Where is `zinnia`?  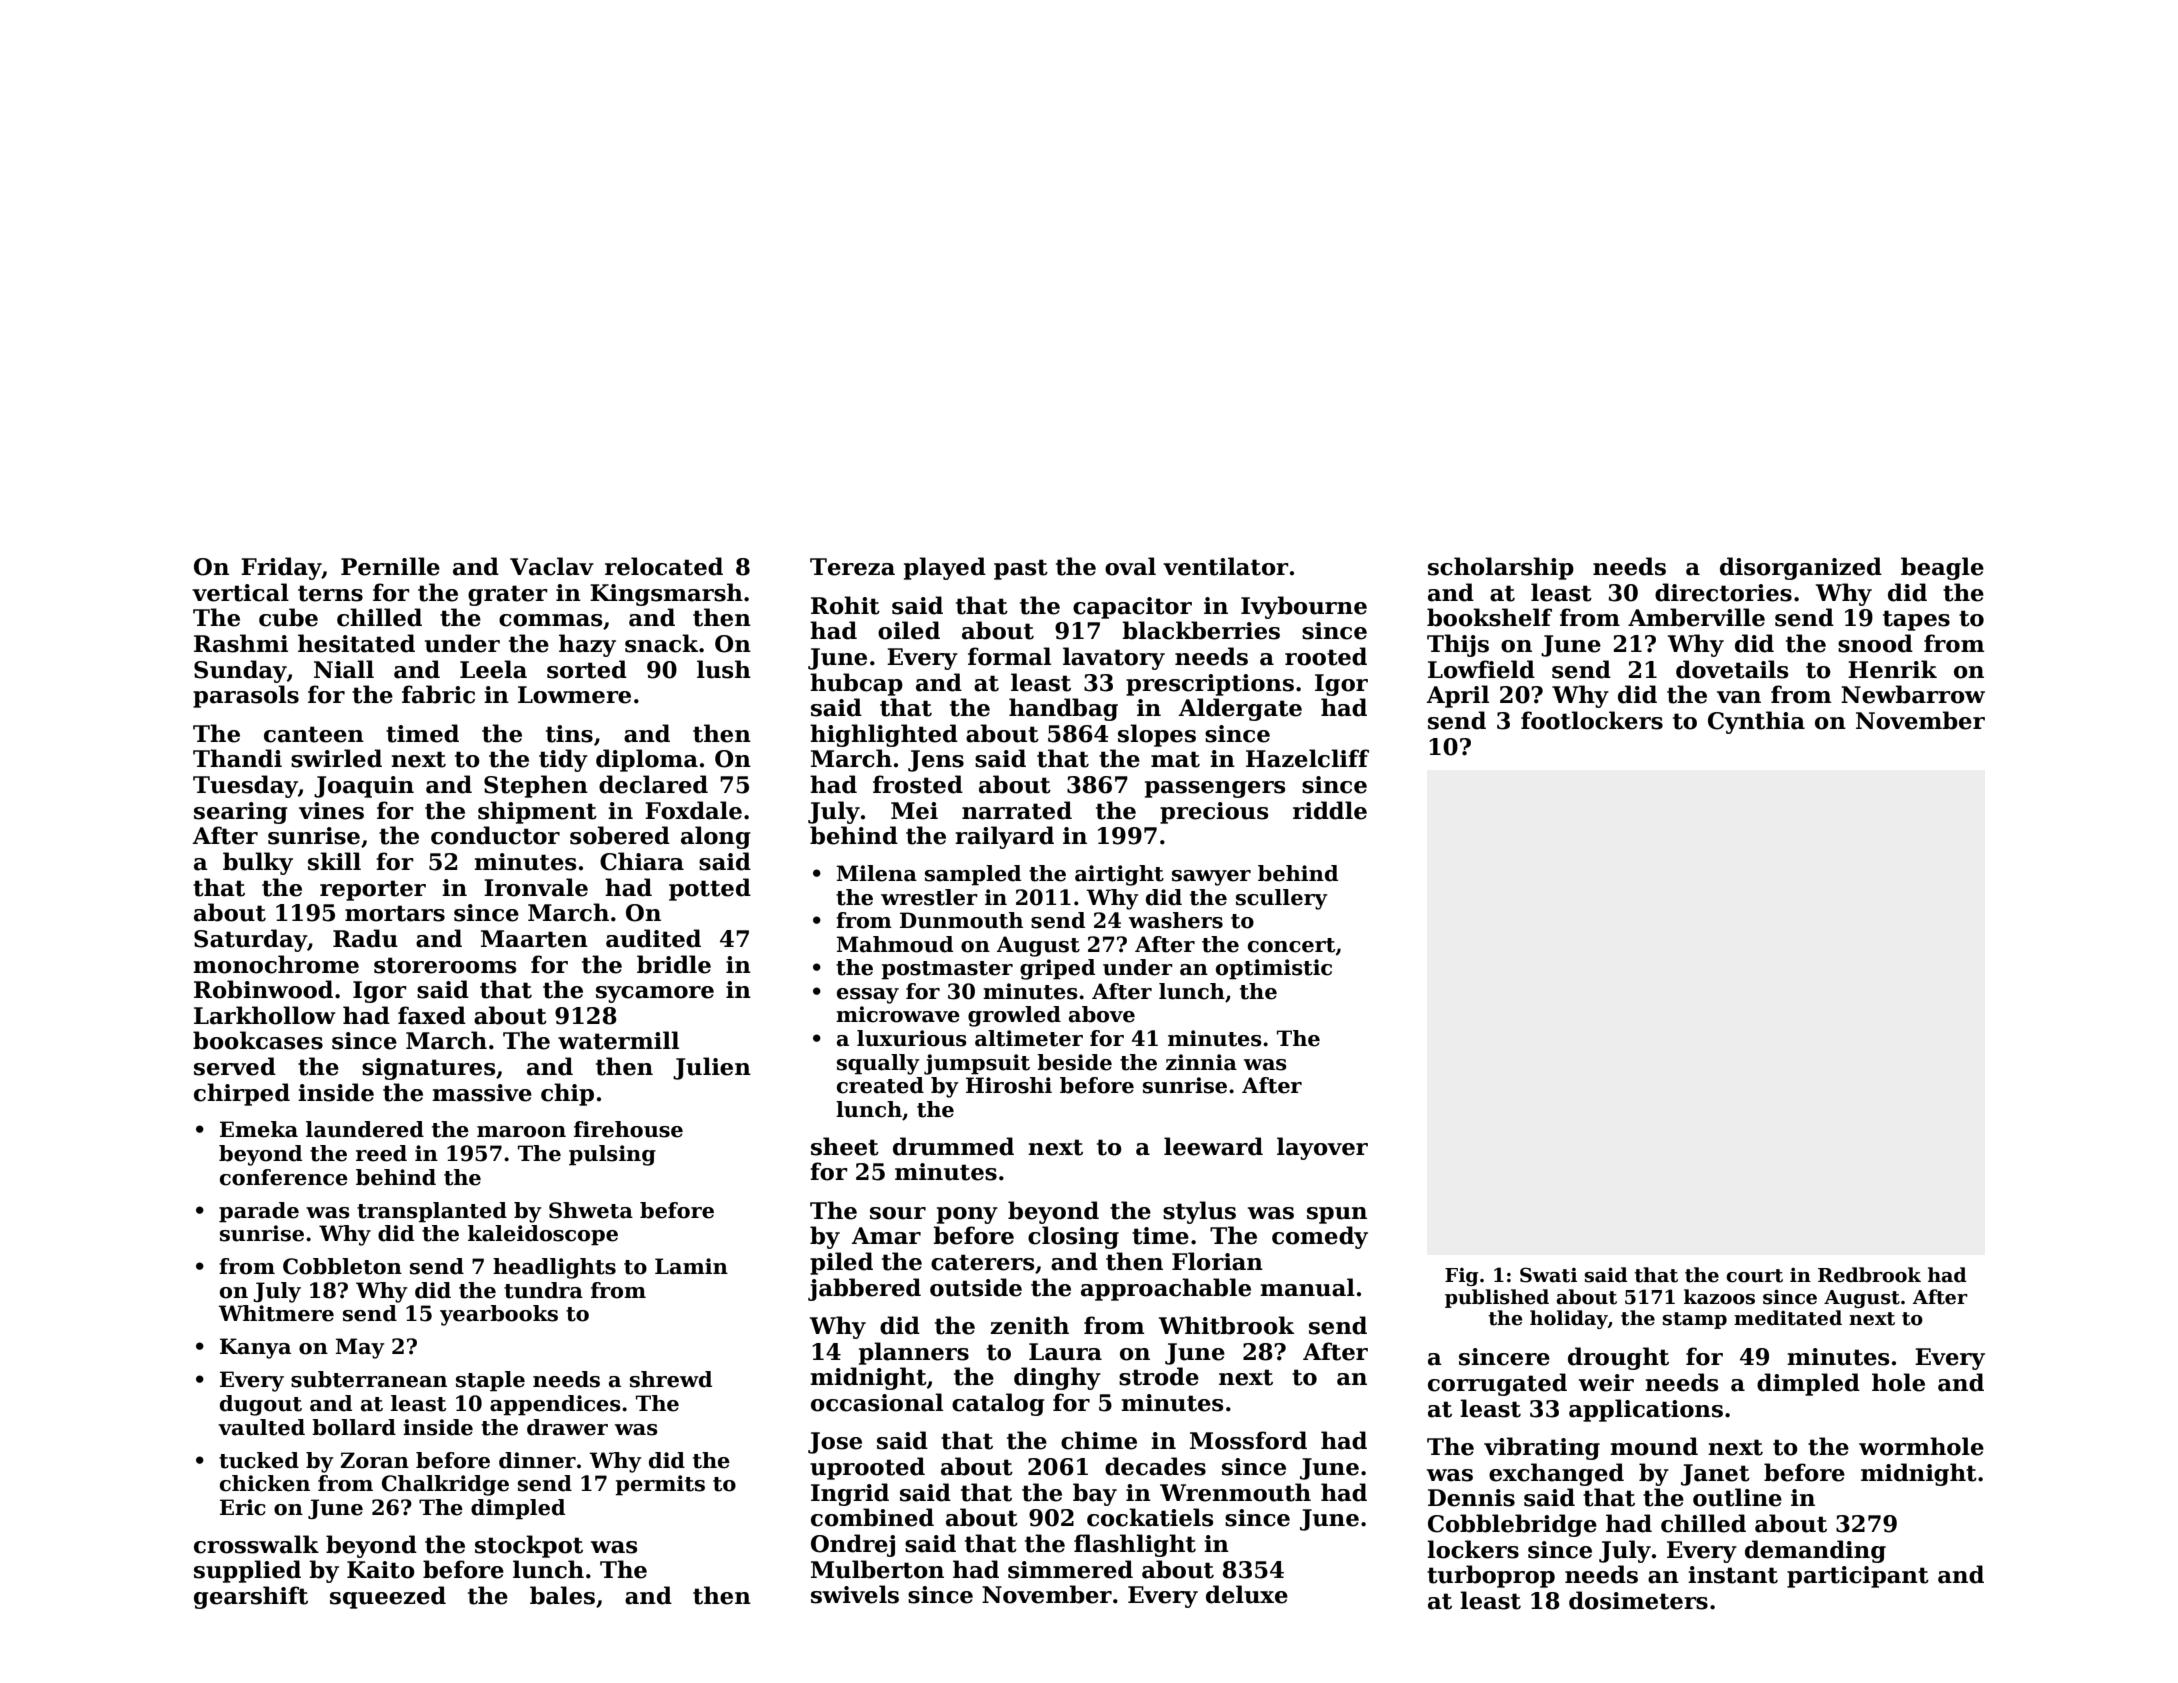 zinnia is located at coordinates (1201, 1062).
